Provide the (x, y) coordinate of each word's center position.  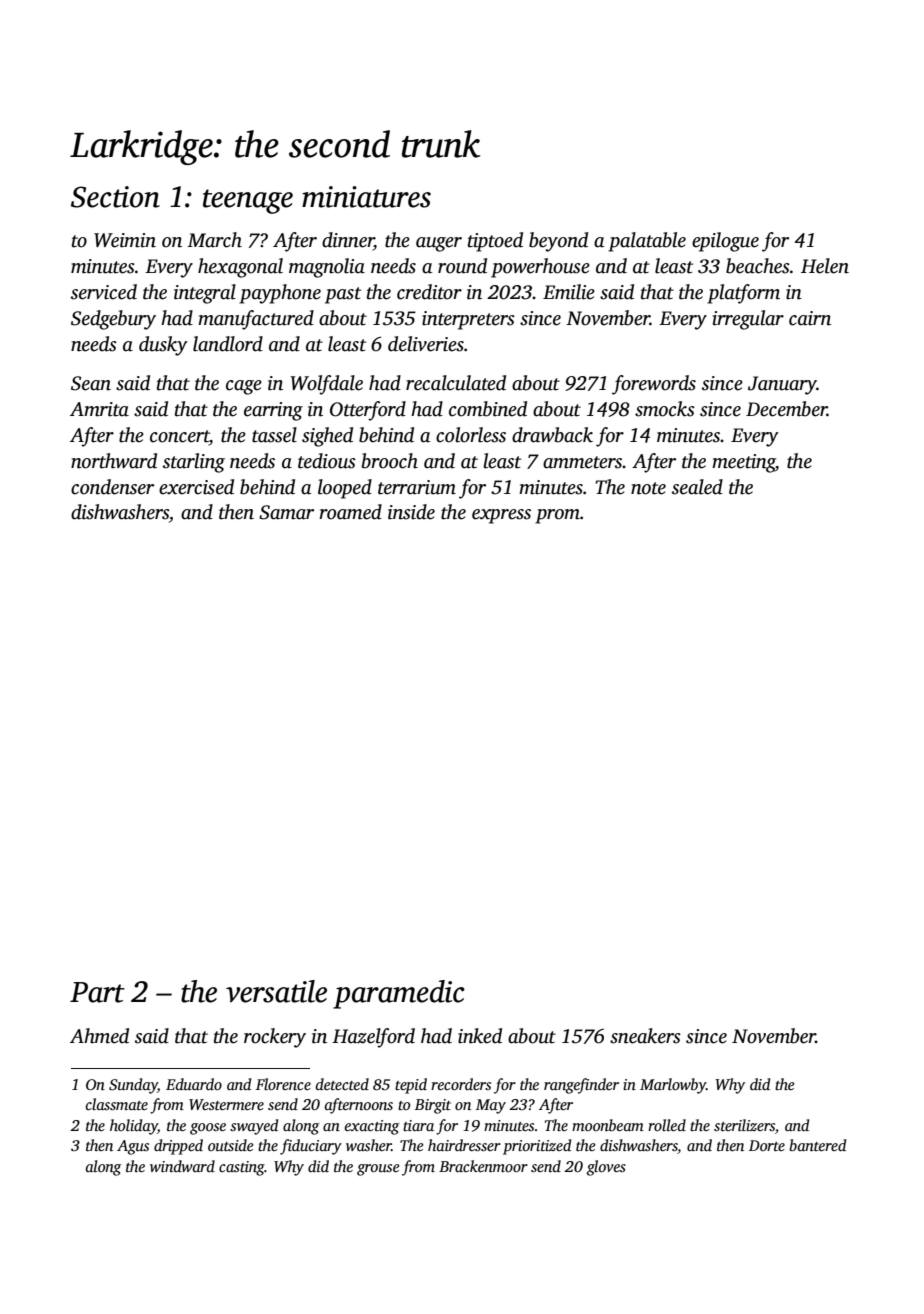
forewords (654, 385)
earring (273, 411)
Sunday (133, 1086)
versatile (276, 991)
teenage (248, 201)
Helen (825, 266)
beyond (558, 242)
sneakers (645, 1036)
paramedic (399, 994)
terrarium (417, 487)
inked (480, 1036)
